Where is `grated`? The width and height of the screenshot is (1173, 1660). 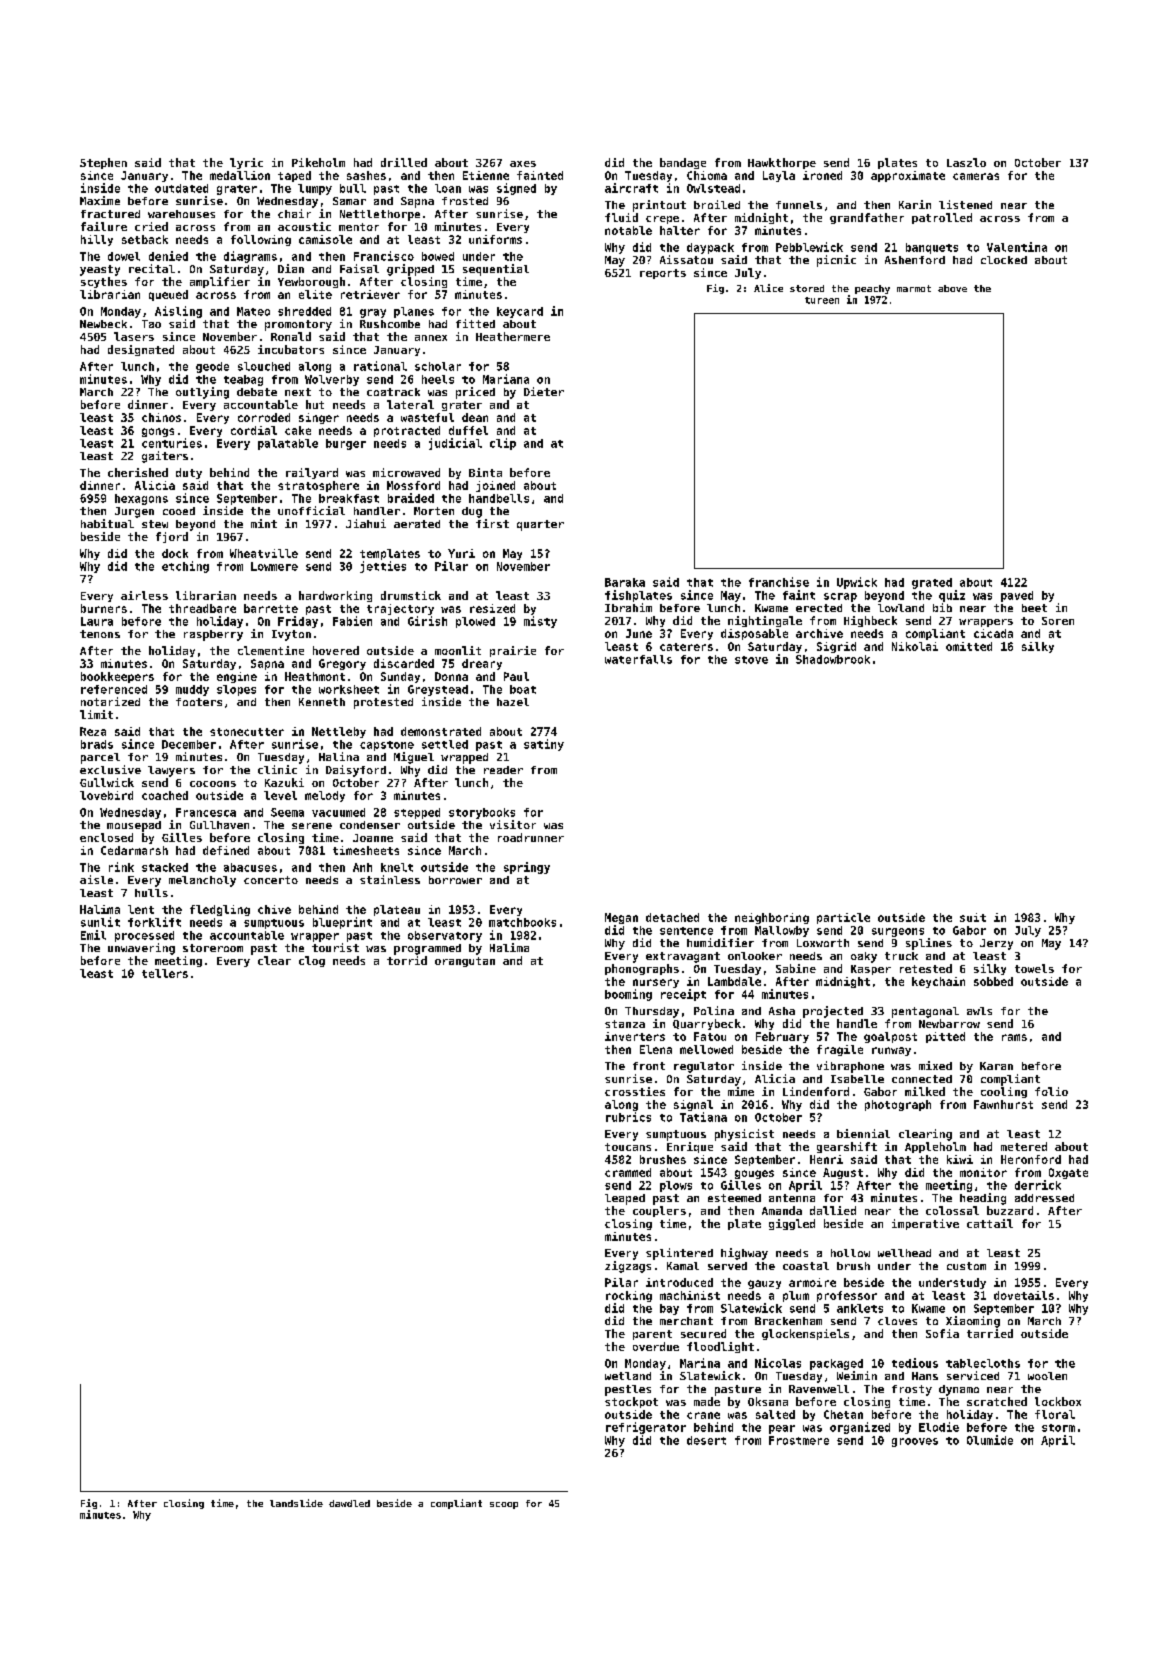
grated is located at coordinates (932, 583).
